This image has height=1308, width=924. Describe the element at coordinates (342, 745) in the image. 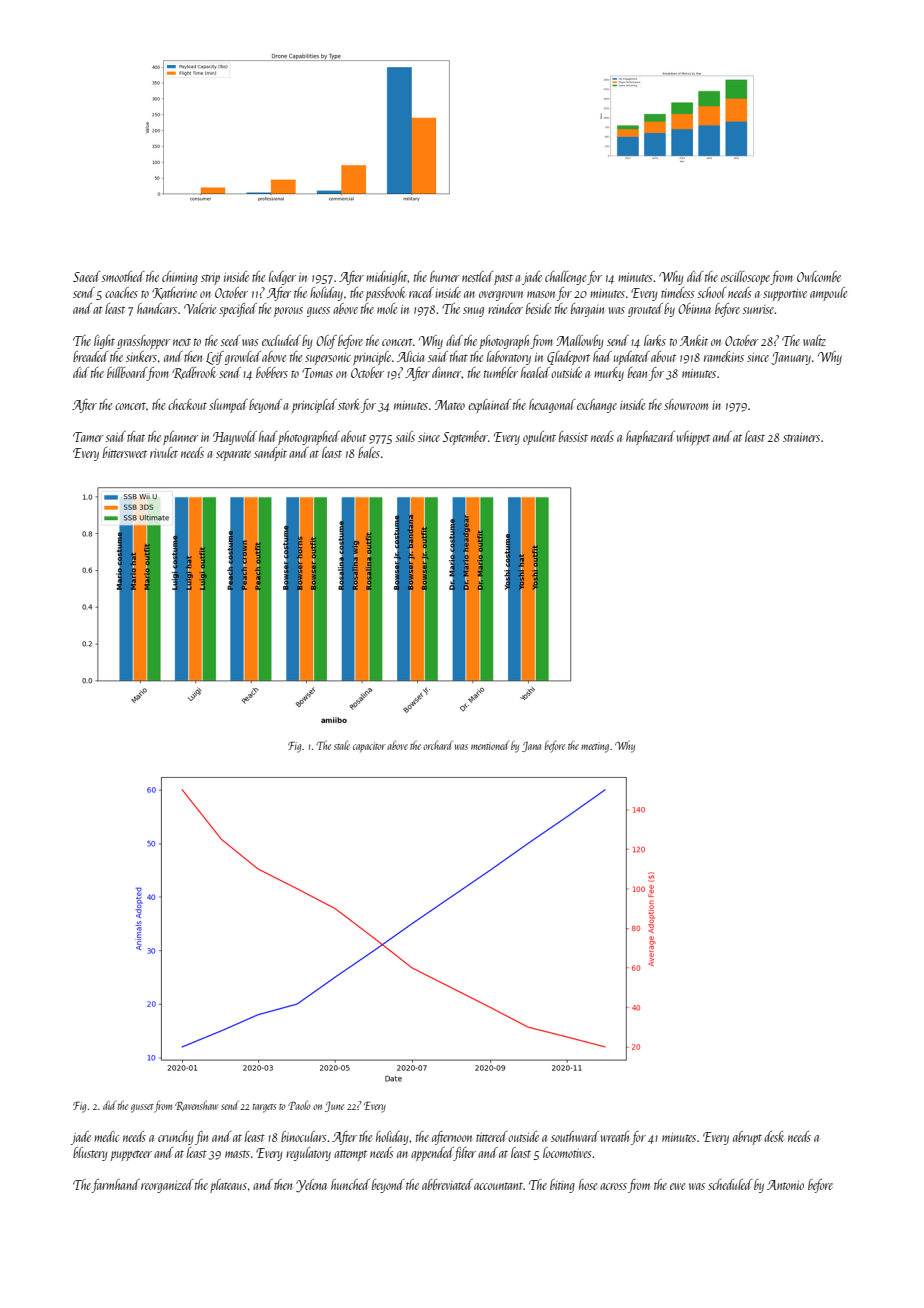

I see `stale` at that location.
